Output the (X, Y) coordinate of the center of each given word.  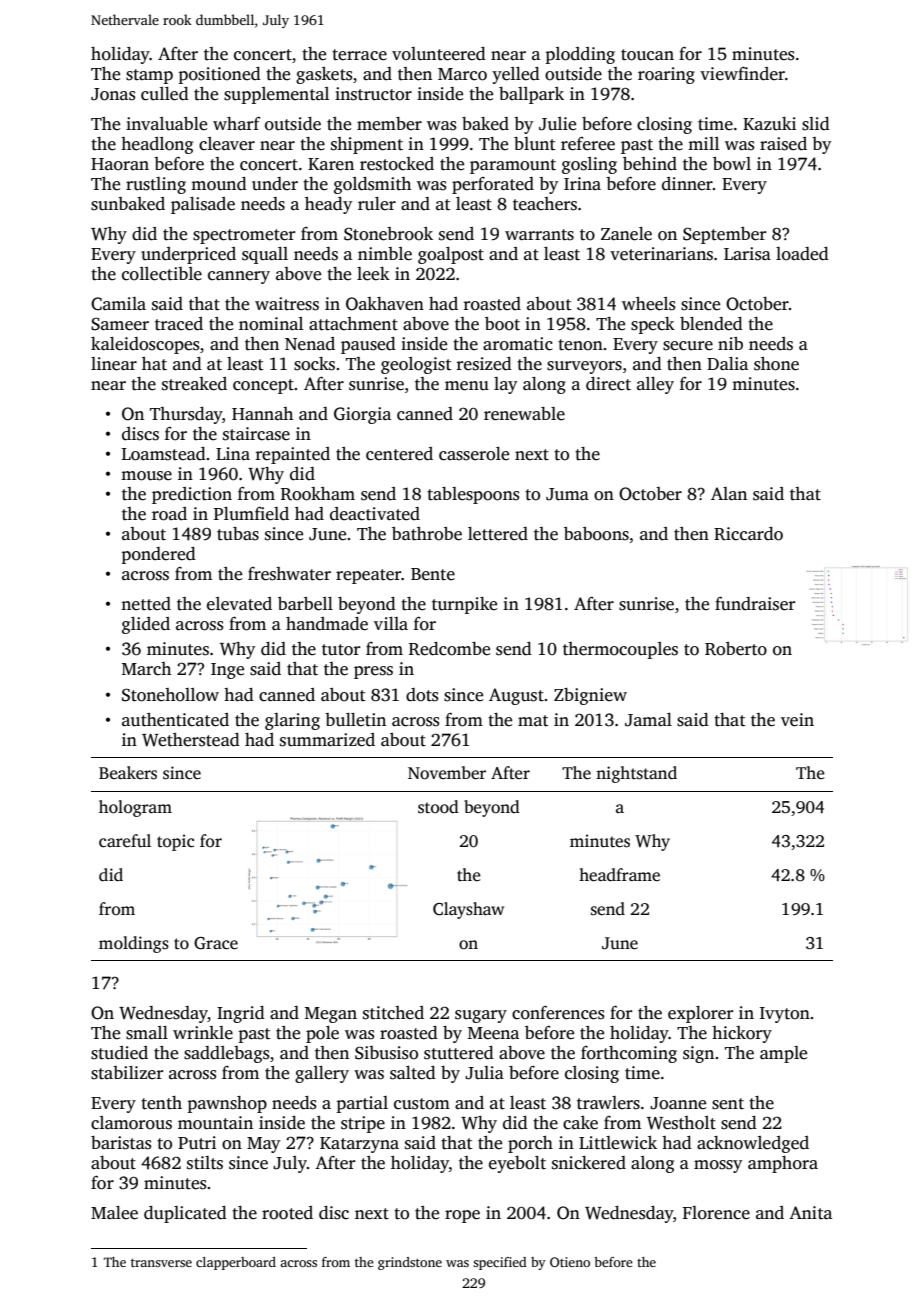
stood (438, 807)
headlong (157, 145)
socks (314, 364)
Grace (216, 943)
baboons (596, 534)
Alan (729, 493)
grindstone (410, 1263)
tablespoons (473, 495)
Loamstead (164, 454)
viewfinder (742, 74)
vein (797, 720)
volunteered (439, 54)
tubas (238, 534)
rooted (287, 1213)
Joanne (678, 1103)
